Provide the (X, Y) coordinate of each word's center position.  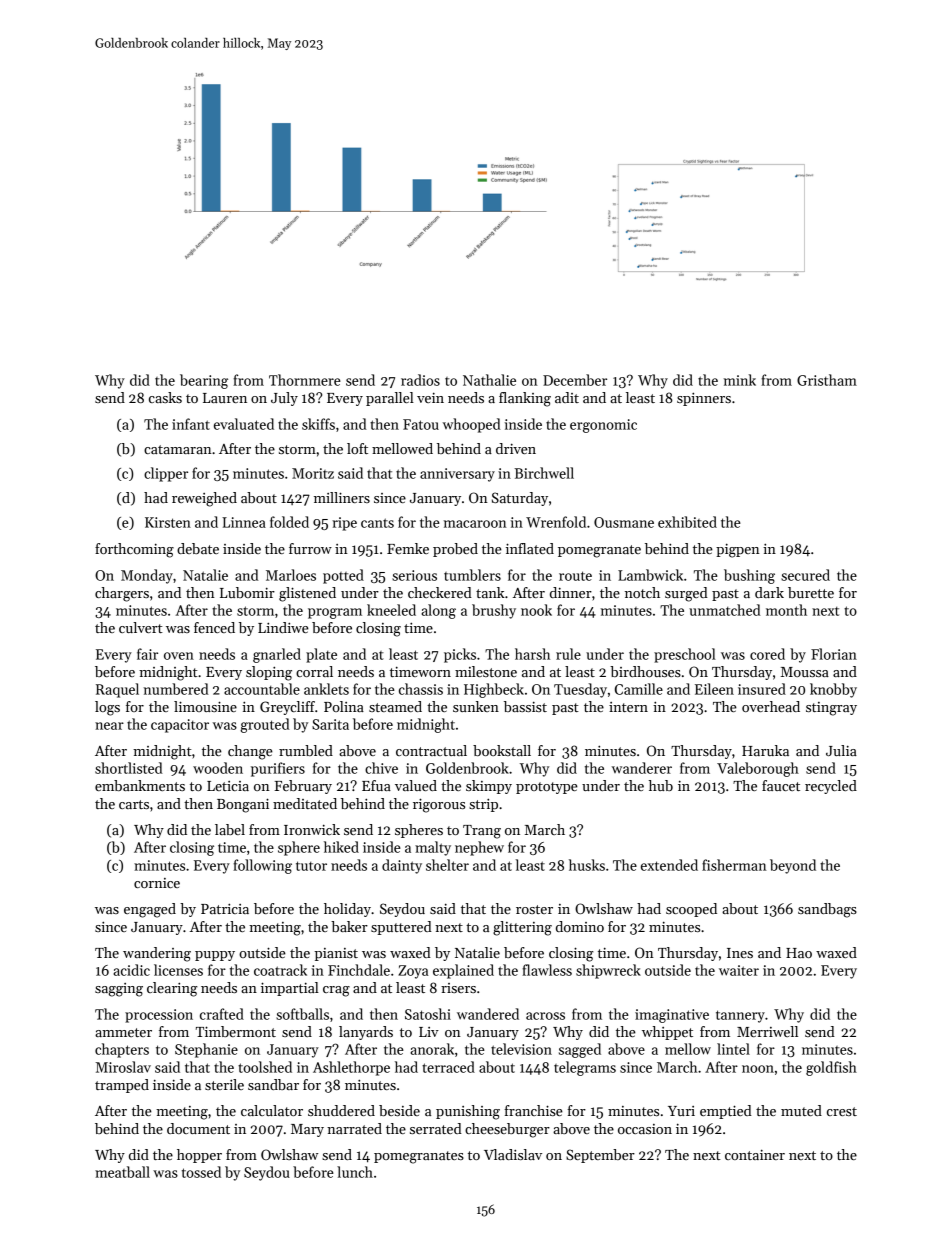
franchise (533, 1110)
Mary (307, 1130)
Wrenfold (556, 522)
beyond (793, 866)
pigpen (738, 550)
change (250, 752)
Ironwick (312, 829)
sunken (476, 706)
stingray (831, 709)
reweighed (204, 499)
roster (534, 909)
